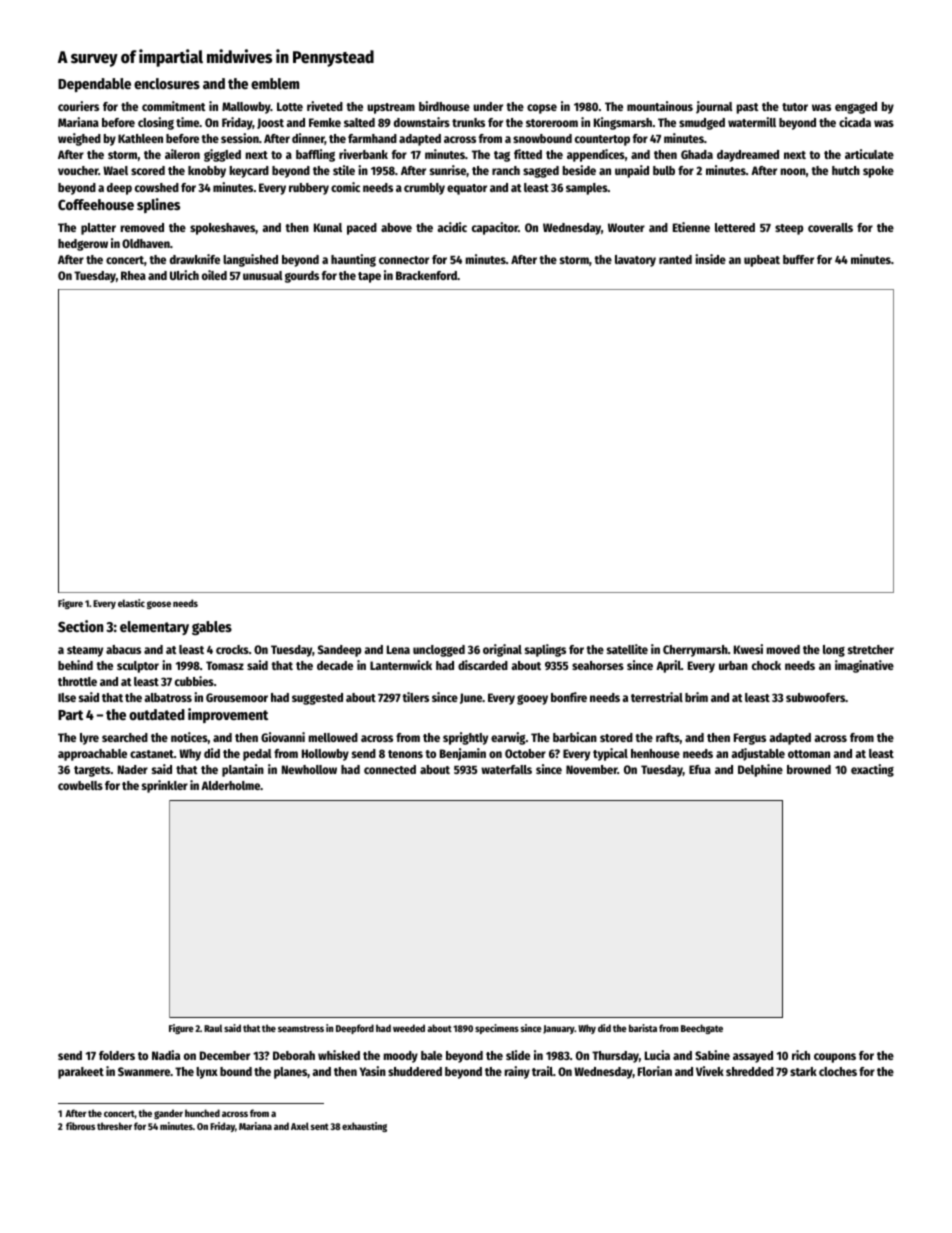 The image size is (952, 1233). What do you see at coordinates (202, 1113) in the screenshot?
I see `hunched` at bounding box center [202, 1113].
